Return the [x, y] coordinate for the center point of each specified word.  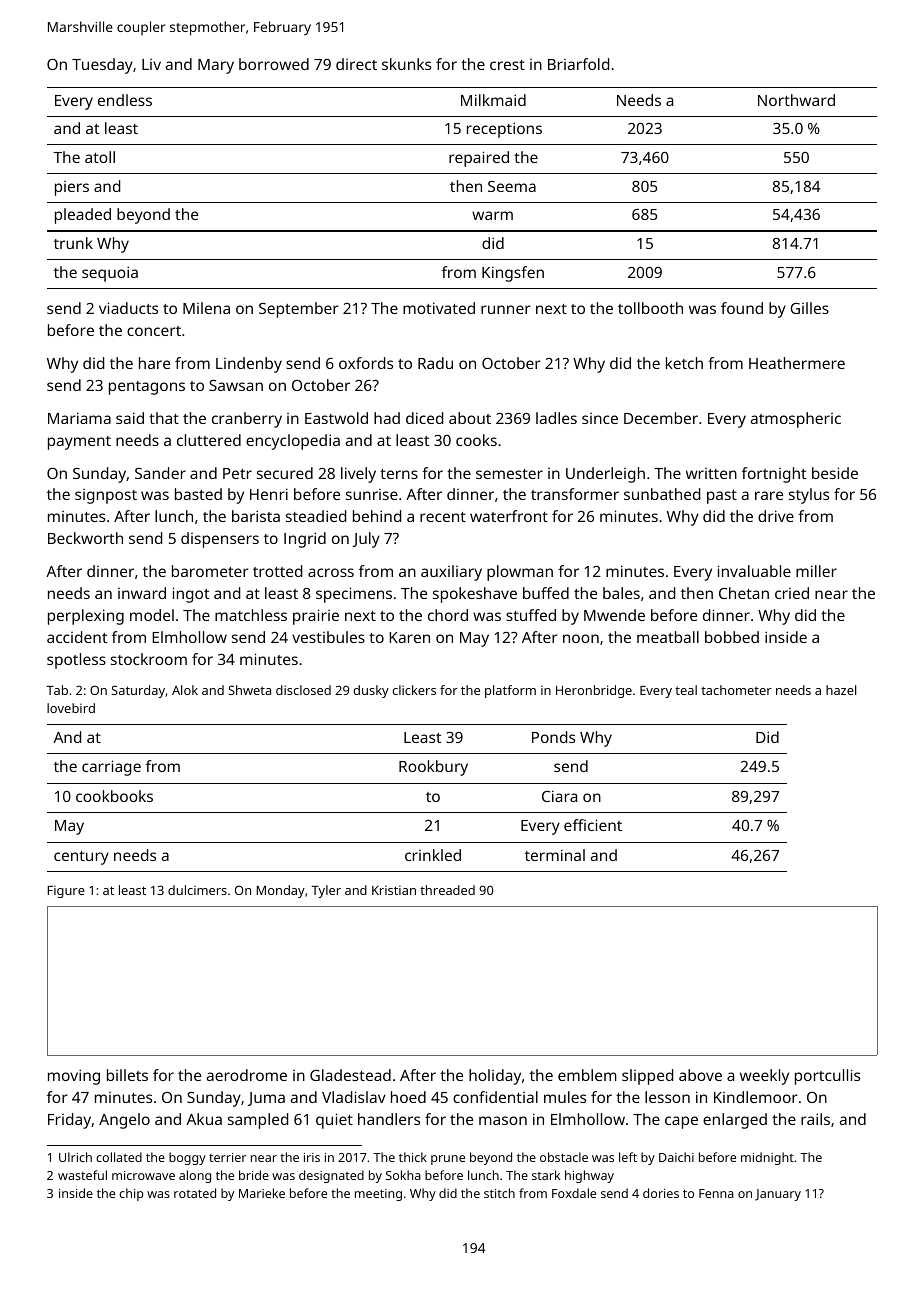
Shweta [249, 690]
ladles [556, 418]
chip [131, 1194]
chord [448, 615]
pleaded [83, 216]
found [742, 308]
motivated [439, 308]
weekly [764, 1077]
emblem [587, 1075]
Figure [66, 891]
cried [792, 593]
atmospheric [796, 420]
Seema [512, 186]
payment [79, 443]
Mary [216, 66]
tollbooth [650, 308]
